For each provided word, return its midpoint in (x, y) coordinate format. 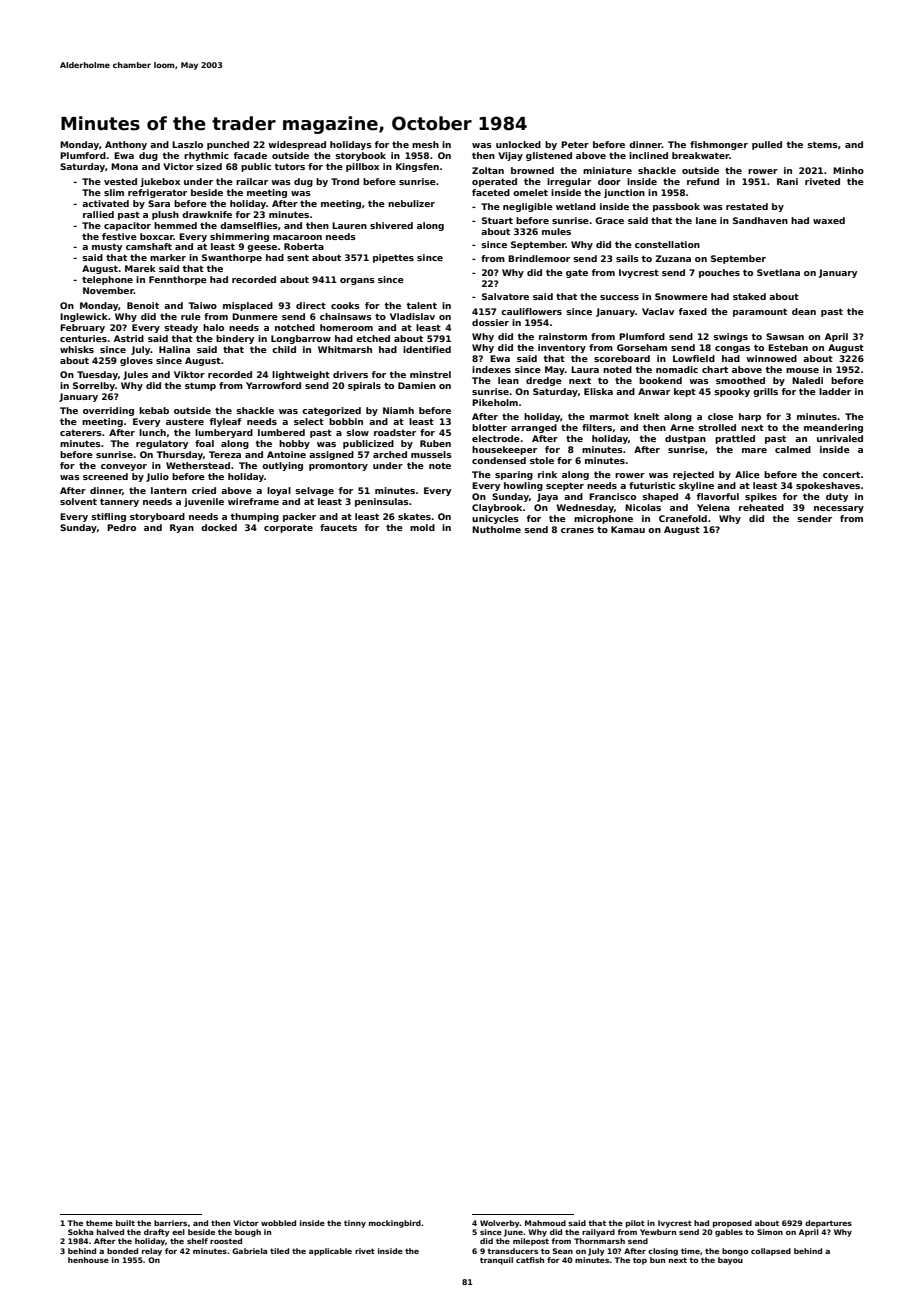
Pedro (121, 527)
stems (822, 144)
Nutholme (496, 529)
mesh (425, 144)
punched (228, 145)
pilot (635, 1224)
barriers (170, 1223)
